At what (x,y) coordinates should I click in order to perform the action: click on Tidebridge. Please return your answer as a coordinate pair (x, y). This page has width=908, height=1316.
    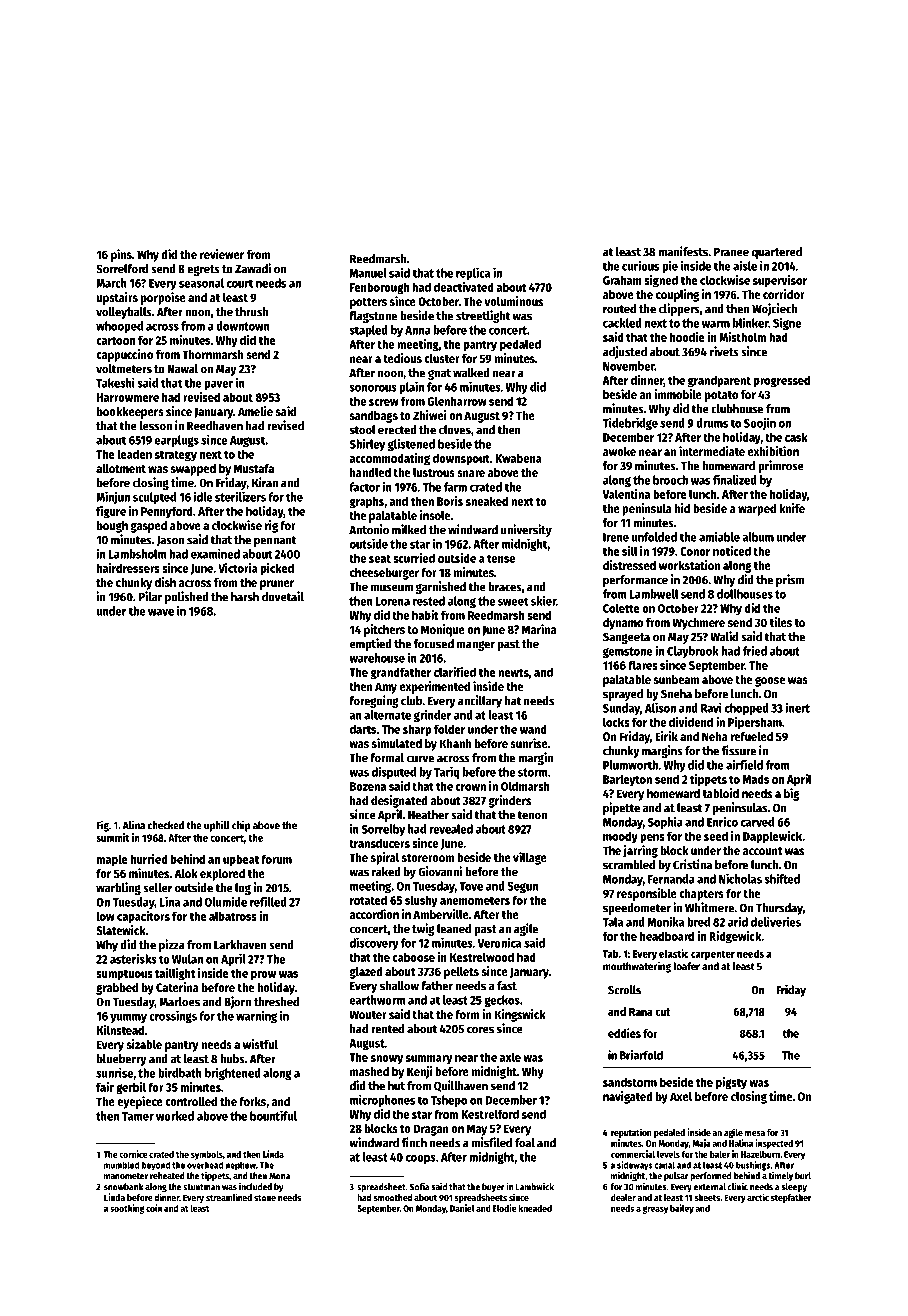
    Looking at the image, I should click on (630, 423).
